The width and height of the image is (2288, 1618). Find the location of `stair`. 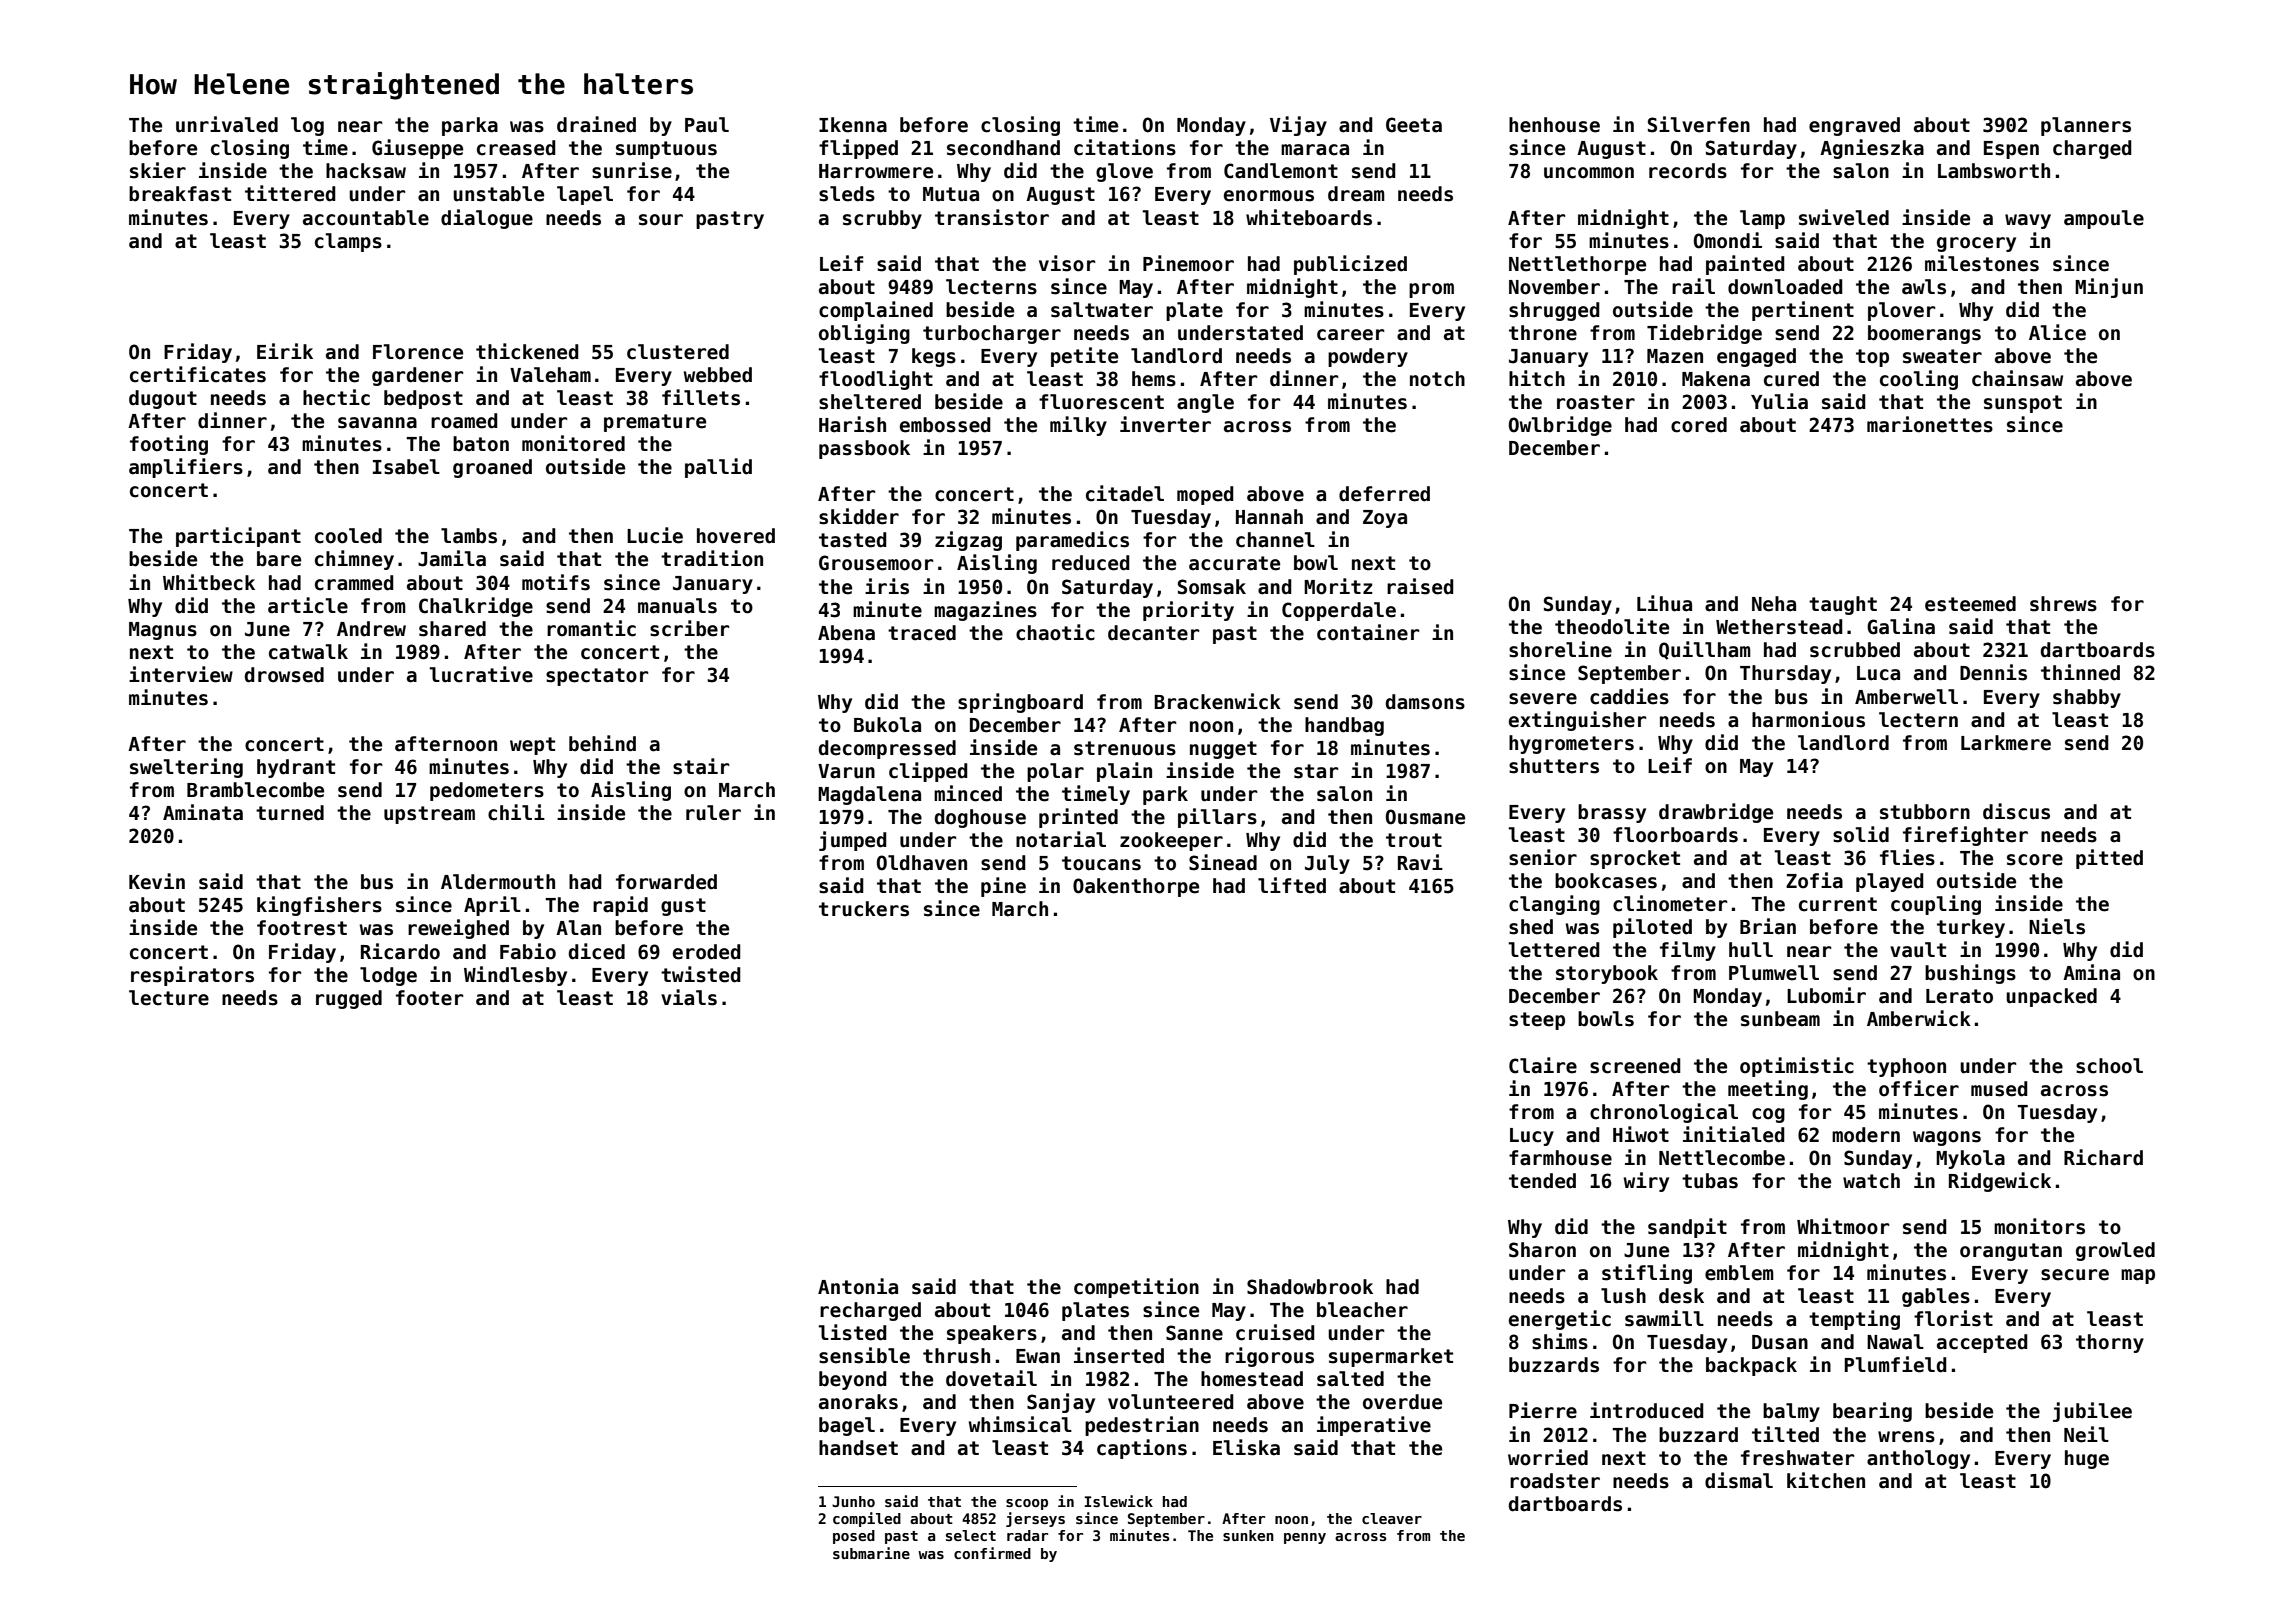

stair is located at coordinates (701, 766).
